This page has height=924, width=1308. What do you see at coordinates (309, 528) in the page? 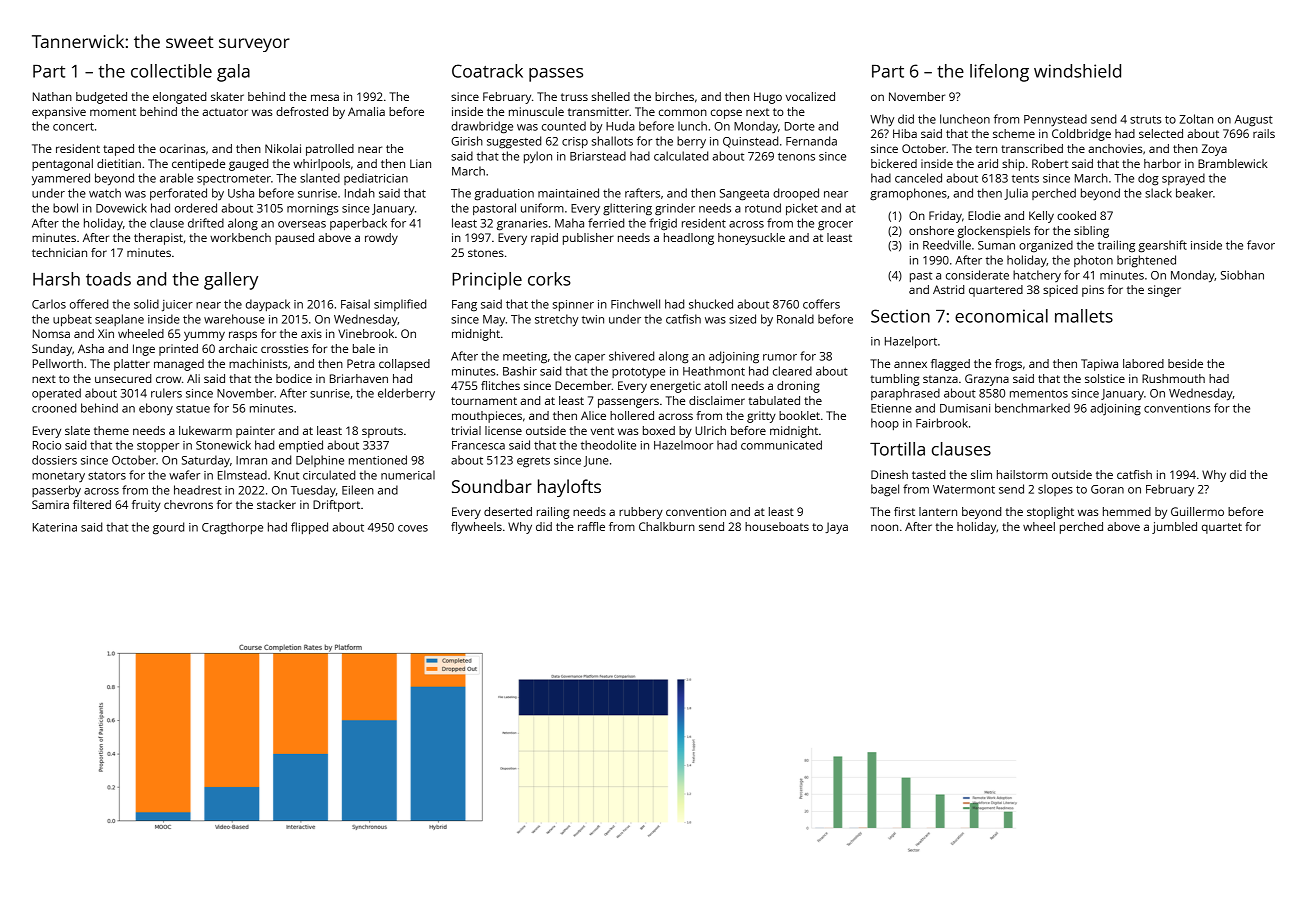
I see `flipped` at bounding box center [309, 528].
